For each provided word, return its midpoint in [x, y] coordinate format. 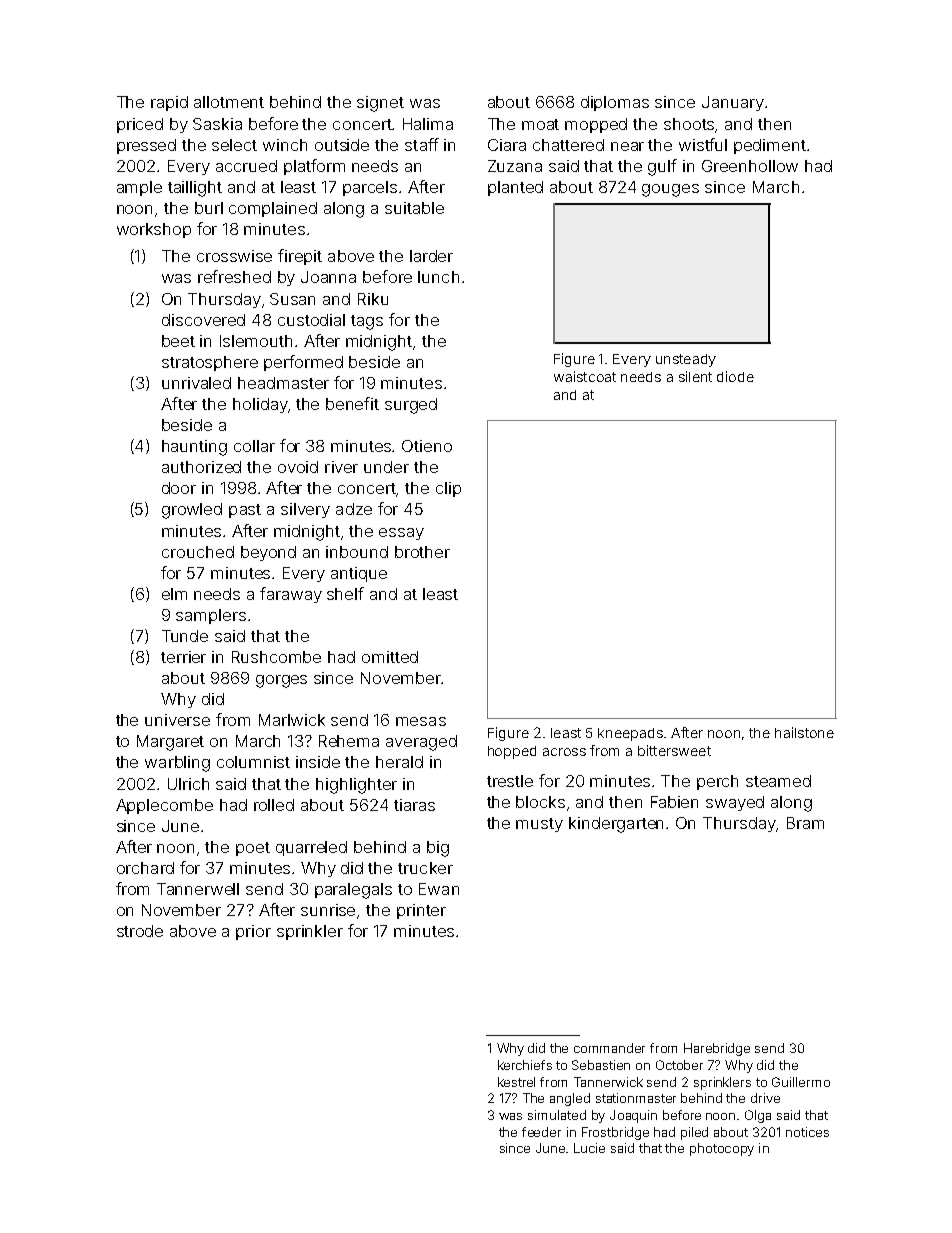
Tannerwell [198, 889]
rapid [169, 103]
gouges [670, 190]
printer [421, 911]
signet [380, 104]
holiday [260, 405]
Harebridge [717, 1049]
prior [253, 932]
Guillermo [801, 1082]
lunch [438, 277]
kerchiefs [525, 1065]
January [733, 103]
